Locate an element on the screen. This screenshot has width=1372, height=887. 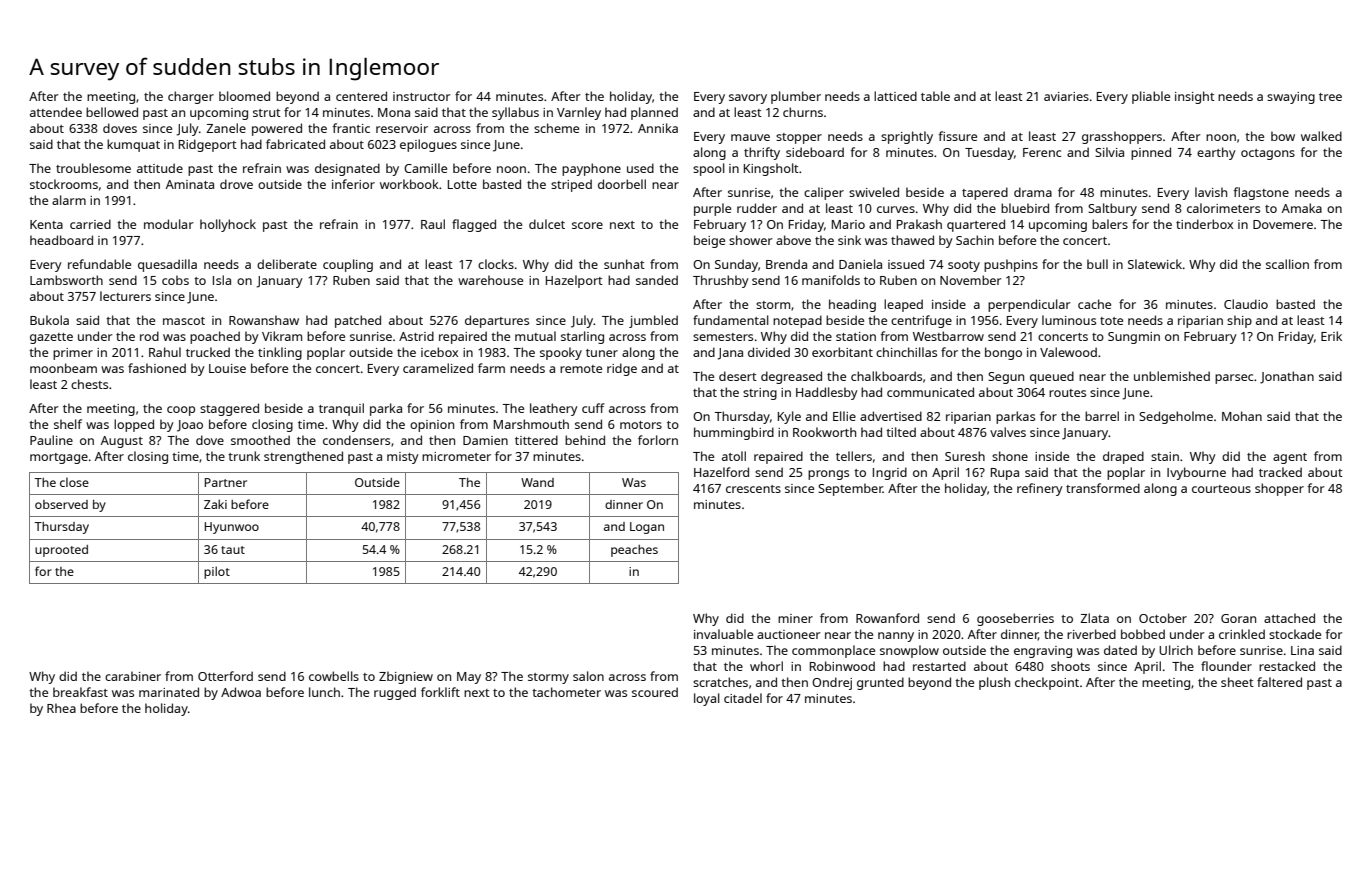
purple is located at coordinates (712, 209).
